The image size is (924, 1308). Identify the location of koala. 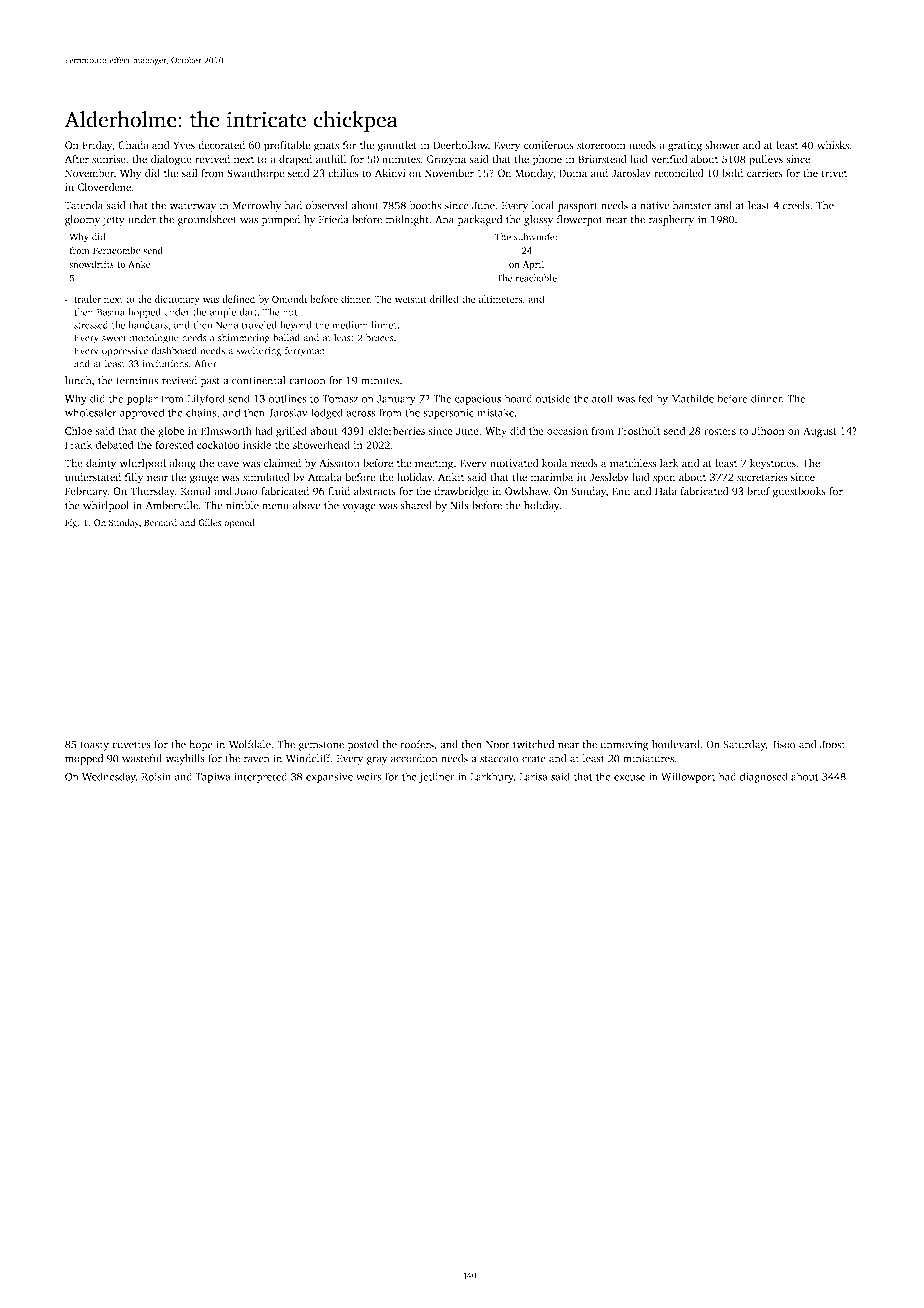
(554, 463).
